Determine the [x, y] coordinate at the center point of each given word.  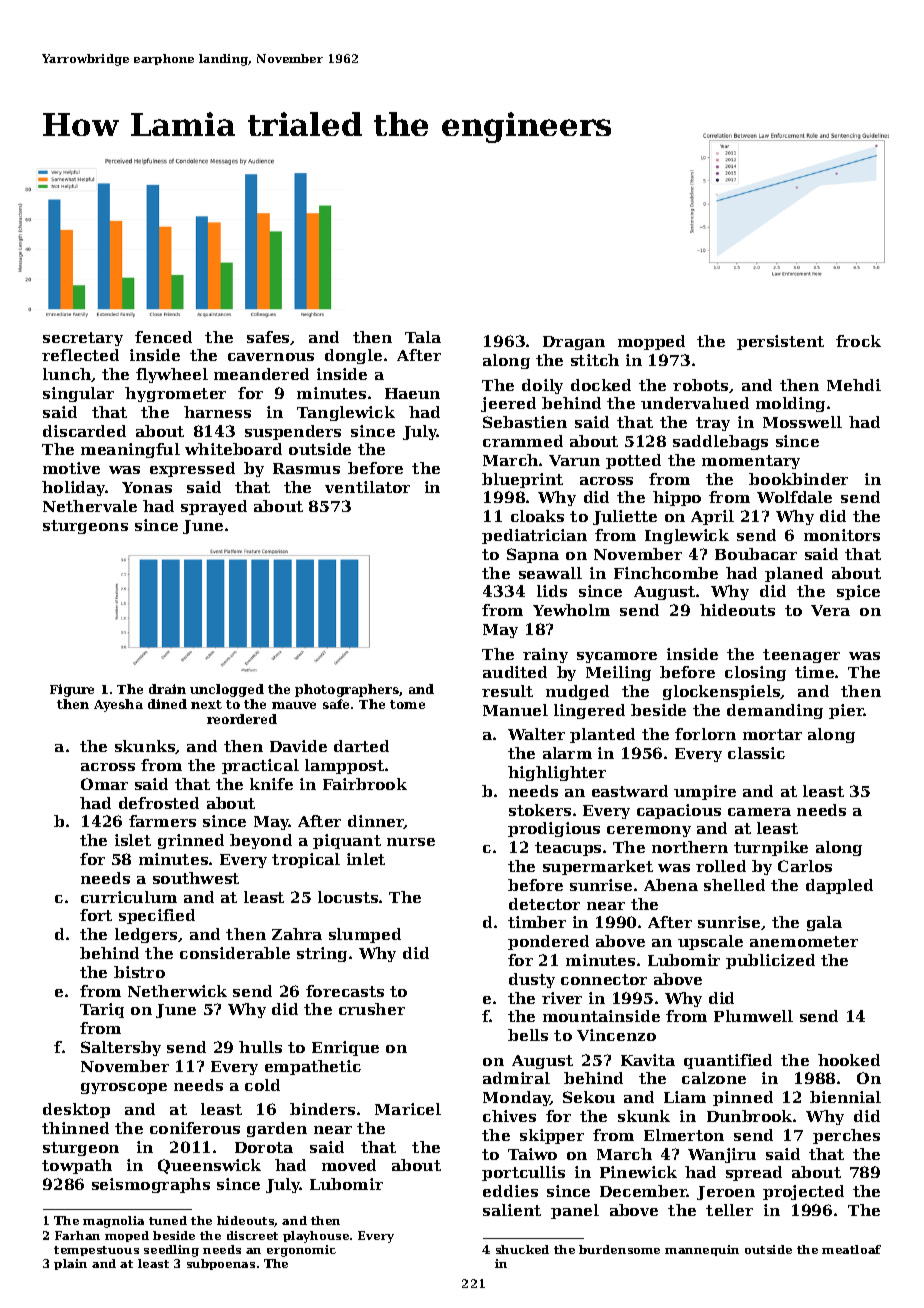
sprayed [214, 507]
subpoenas [221, 1264]
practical [260, 766]
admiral [516, 1078]
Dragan [574, 343]
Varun [574, 460]
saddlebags [720, 442]
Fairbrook [365, 784]
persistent [780, 342]
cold [262, 1085]
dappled [839, 886]
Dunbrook [749, 1116]
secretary [83, 339]
